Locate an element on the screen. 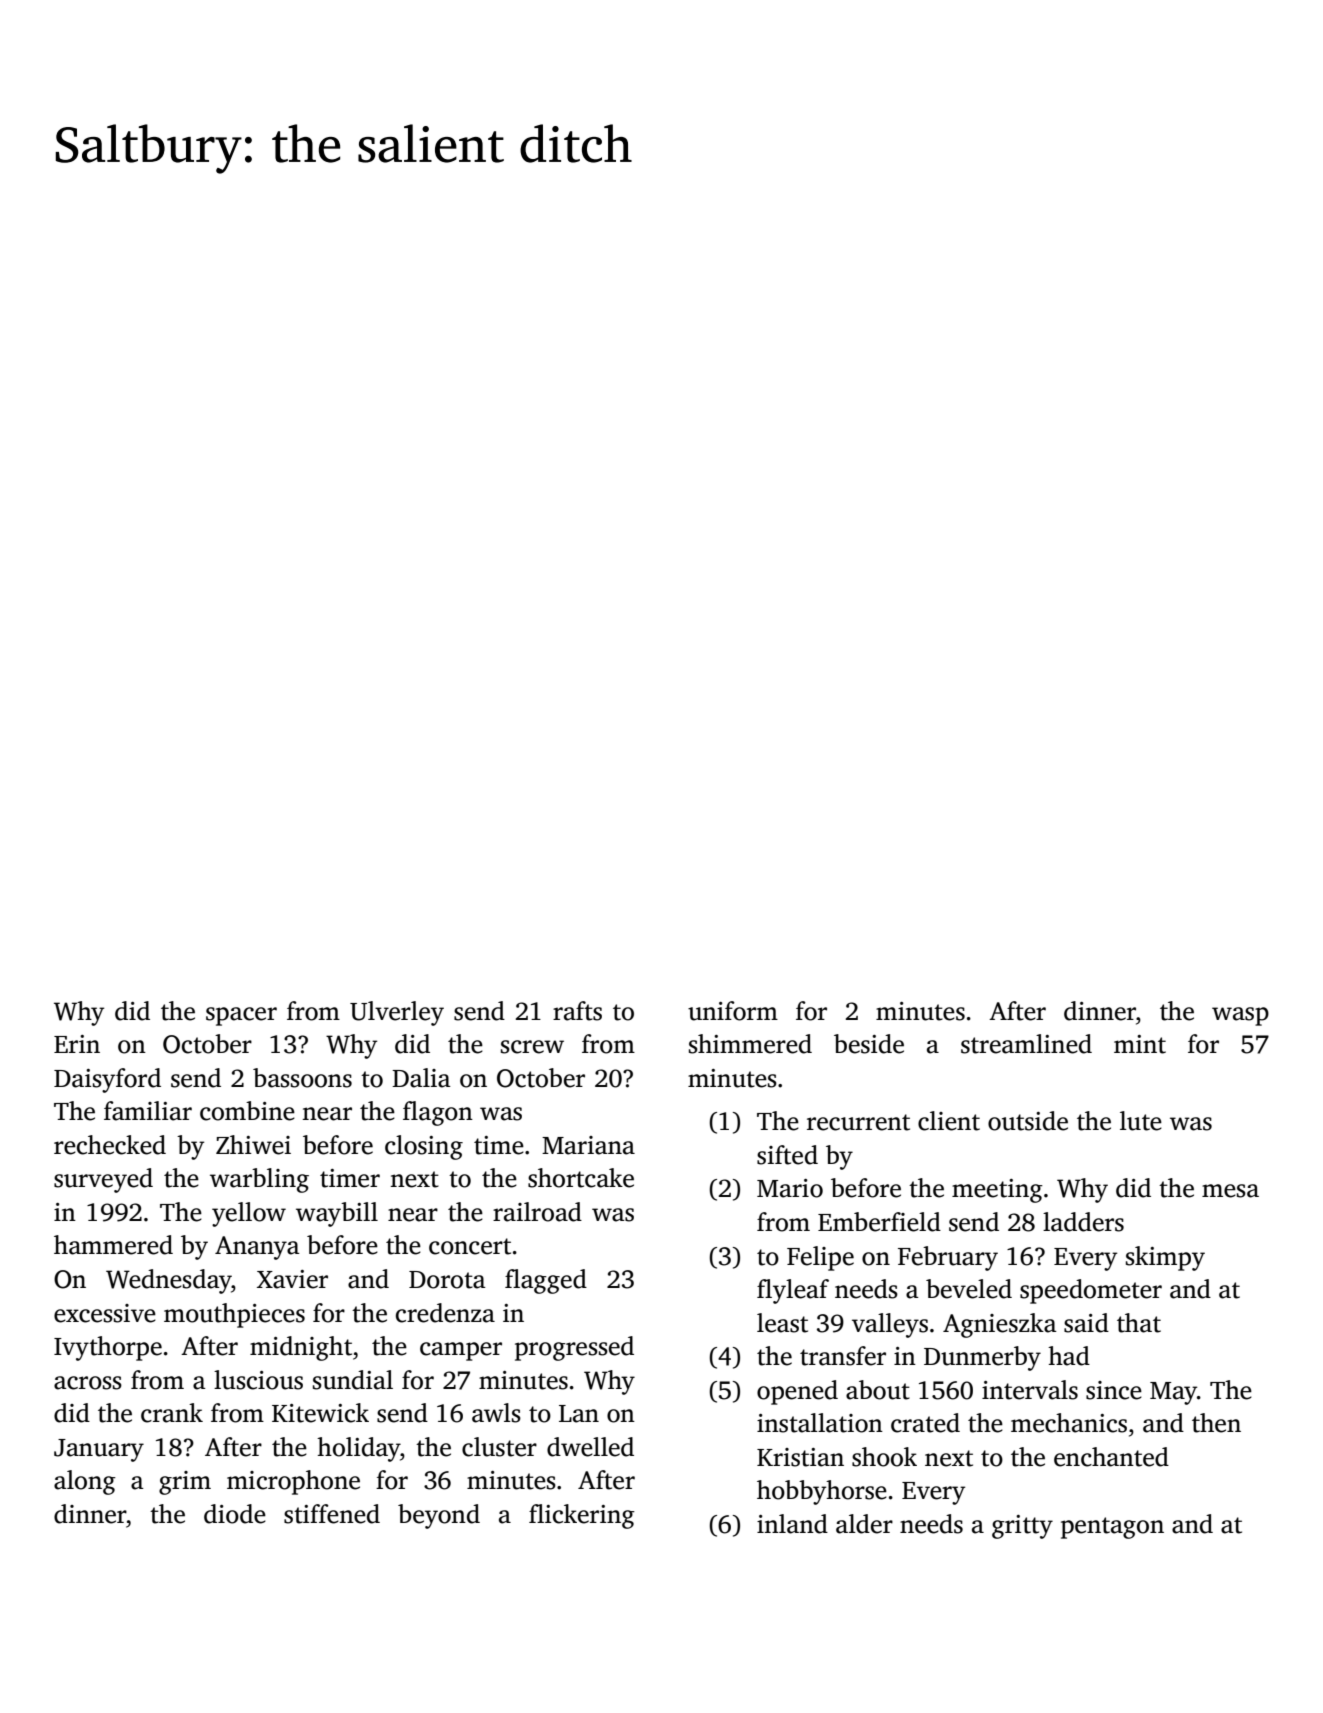 The image size is (1323, 1713). Mariana is located at coordinates (588, 1145).
